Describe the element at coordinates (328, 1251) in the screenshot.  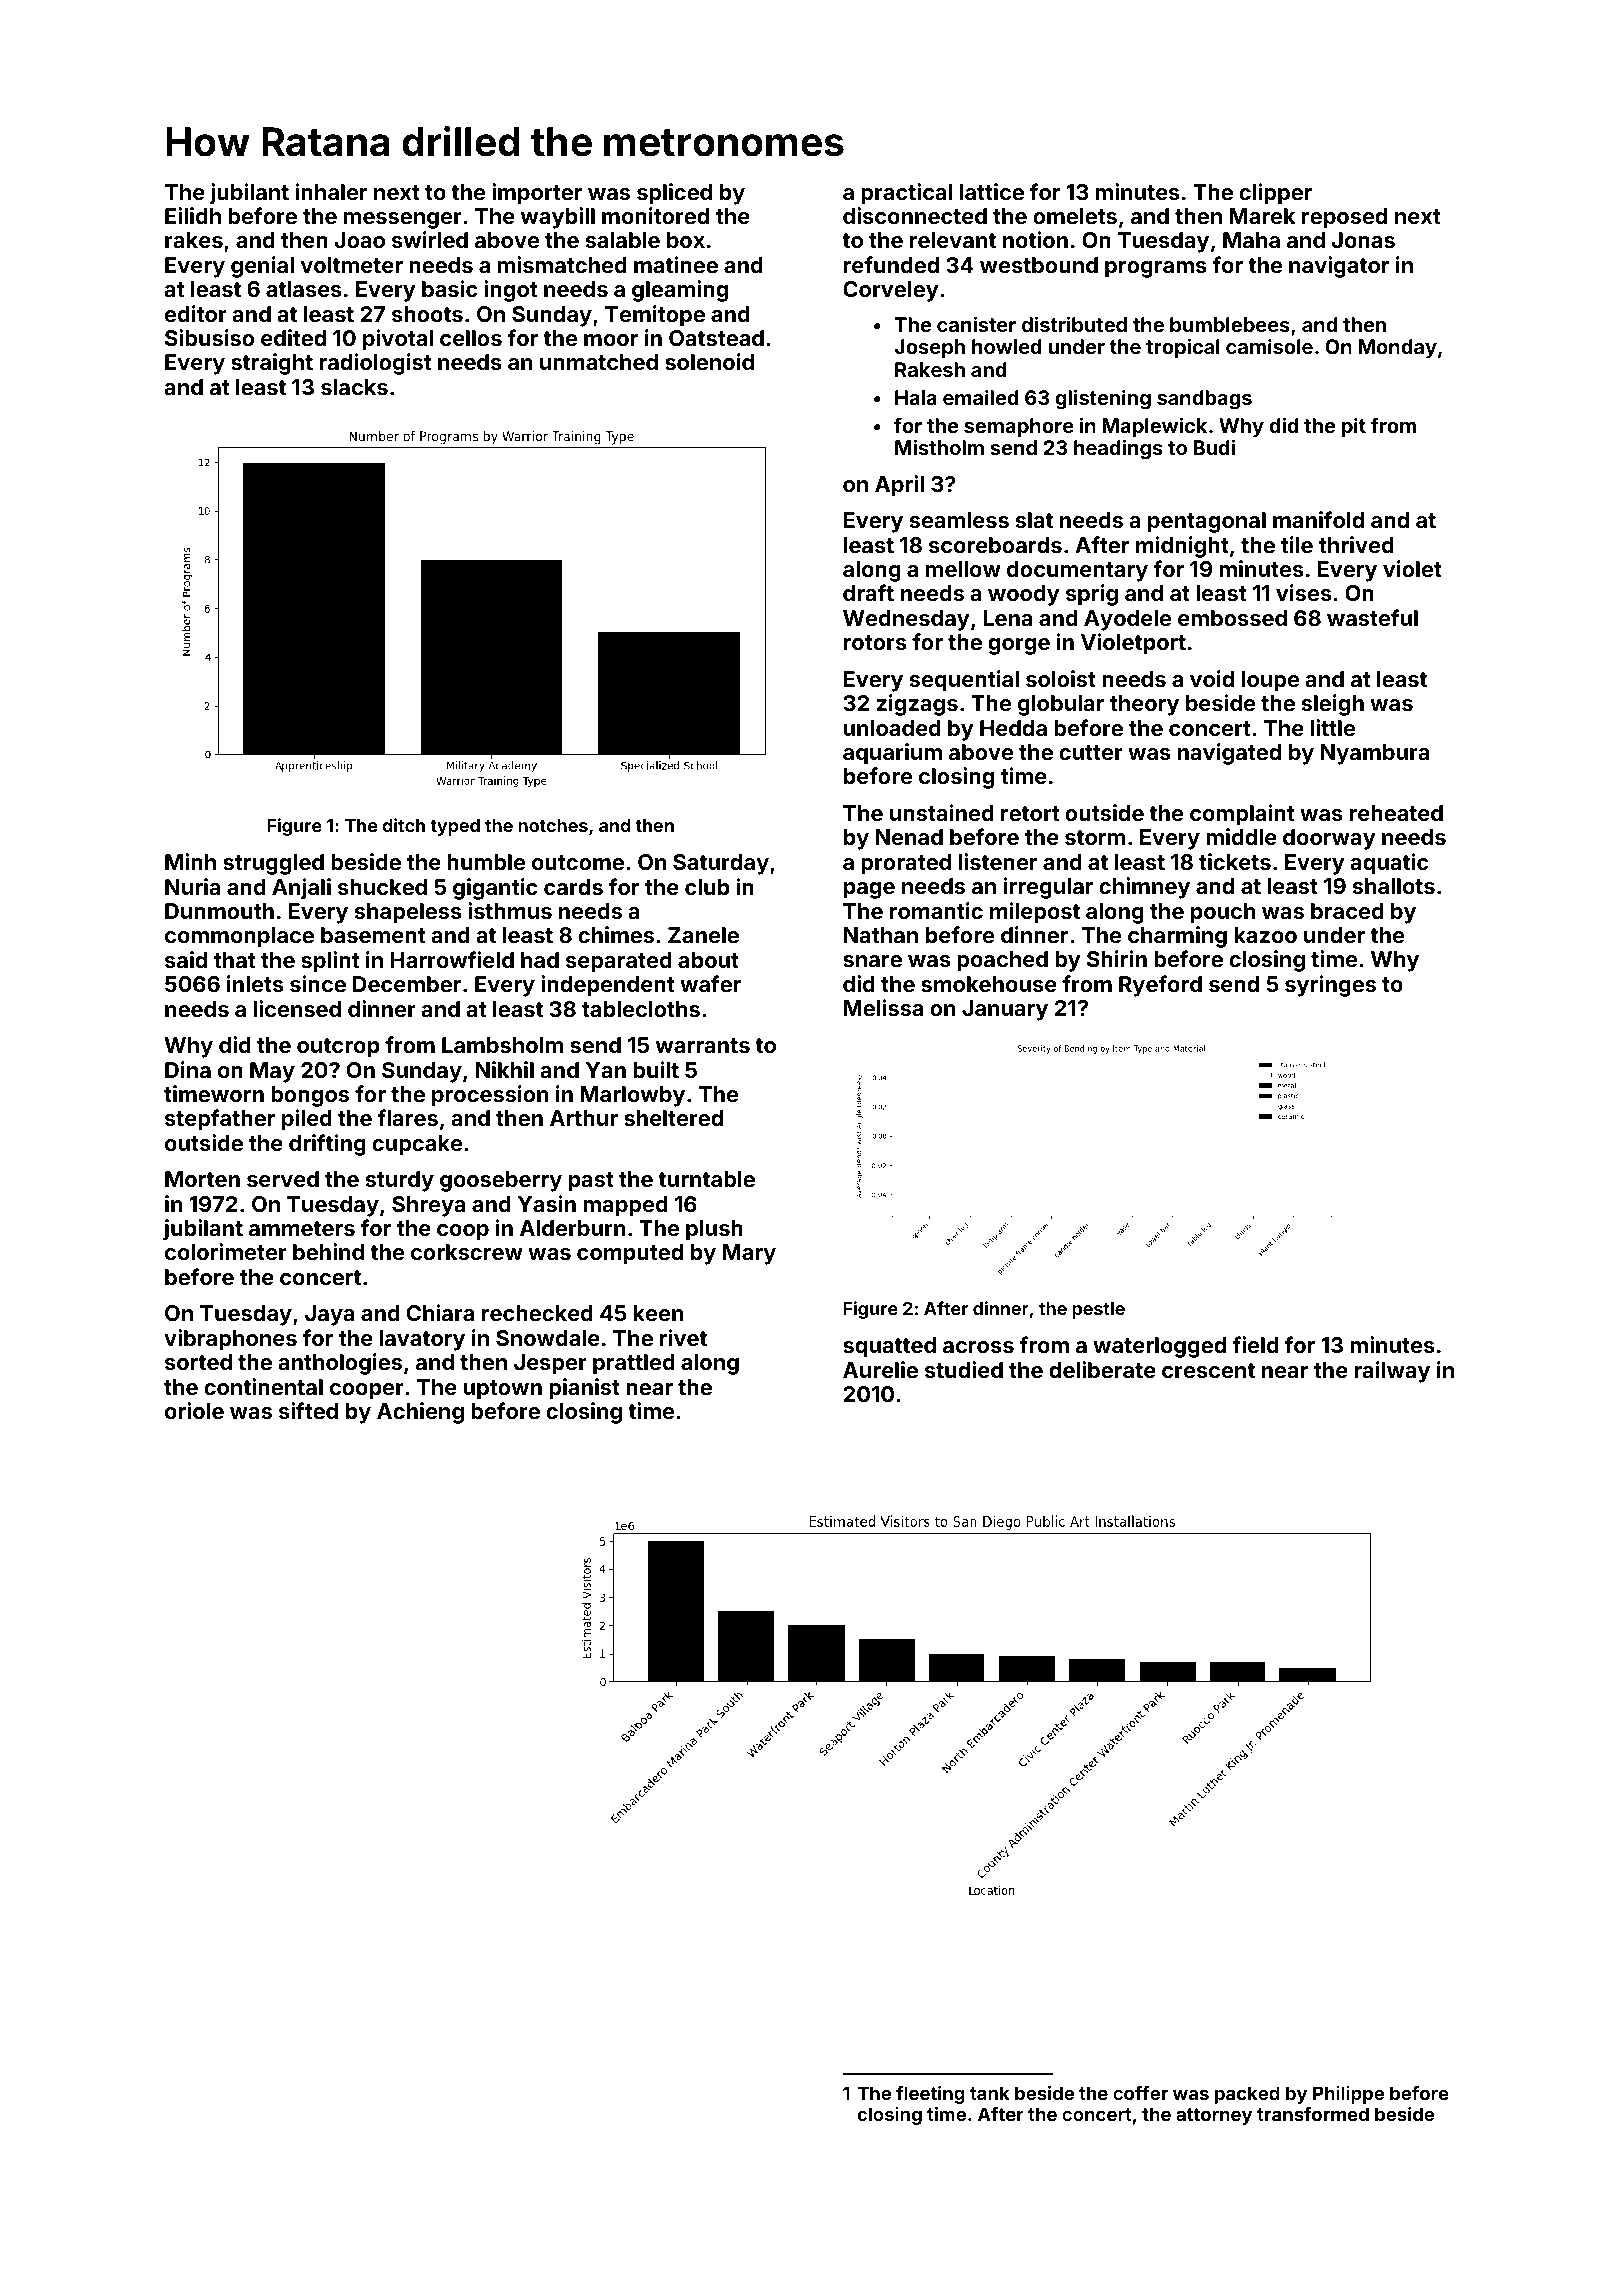
I see `behind` at that location.
